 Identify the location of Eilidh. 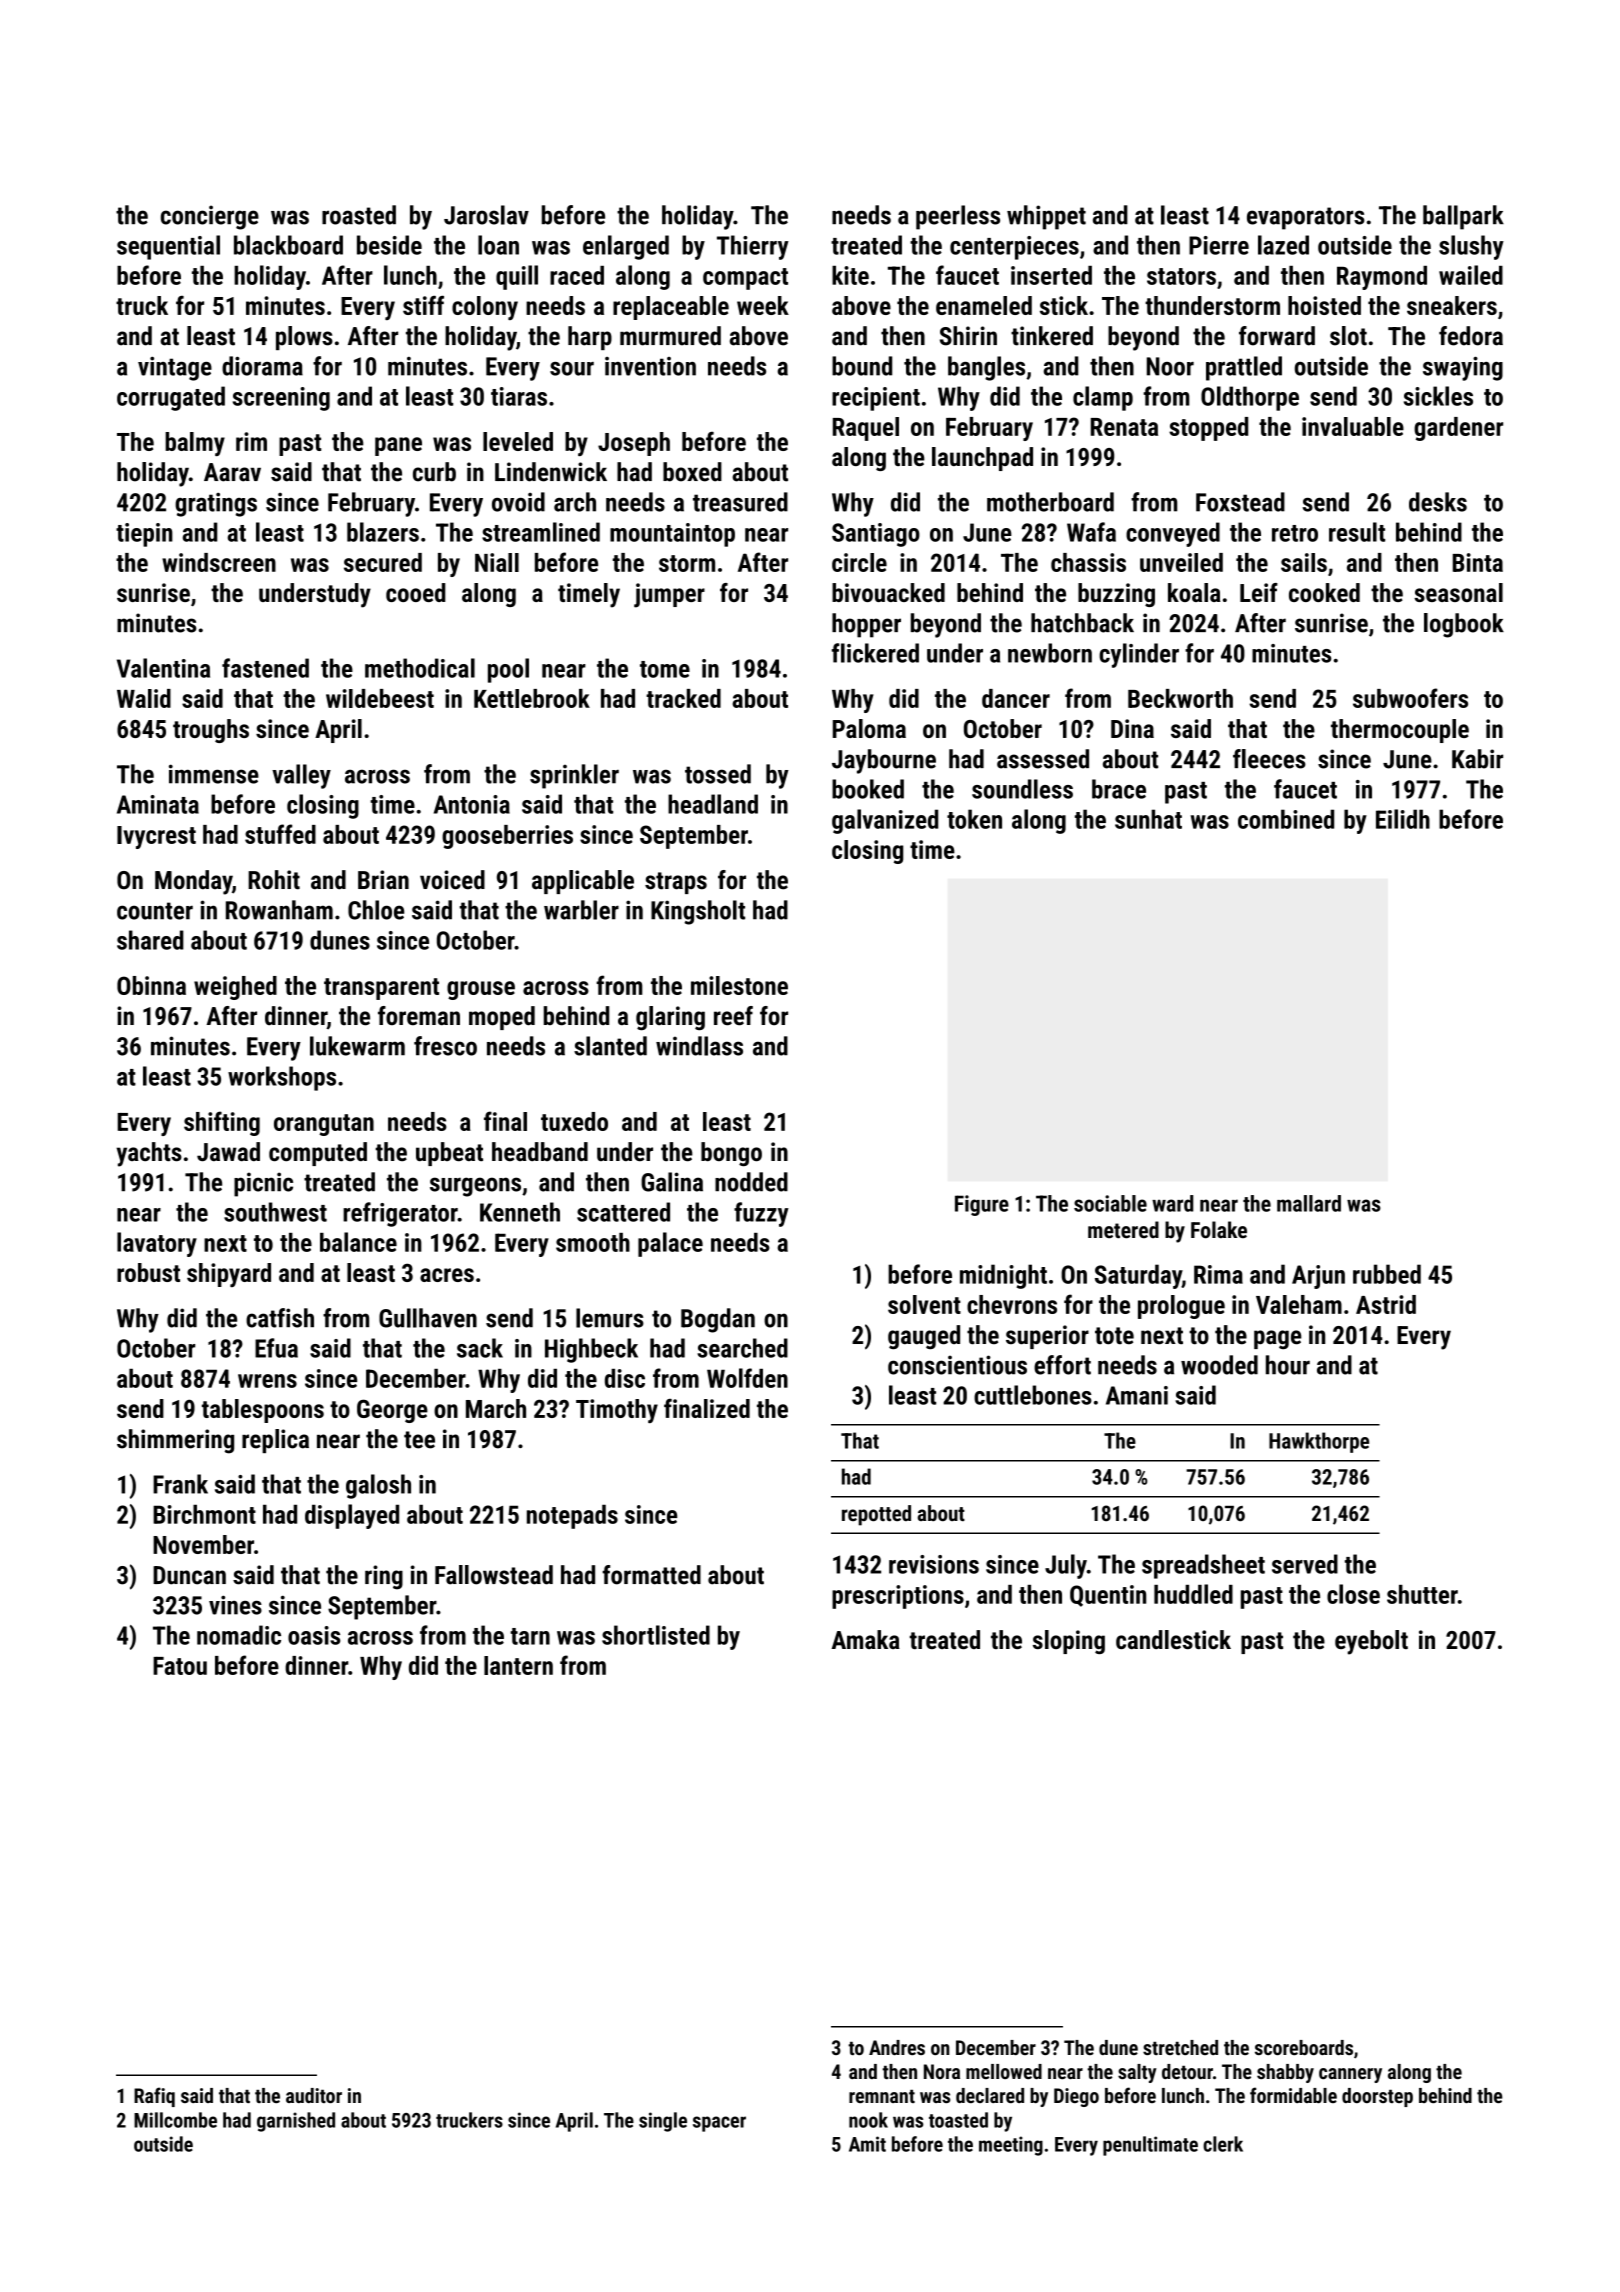
(1403, 819).
